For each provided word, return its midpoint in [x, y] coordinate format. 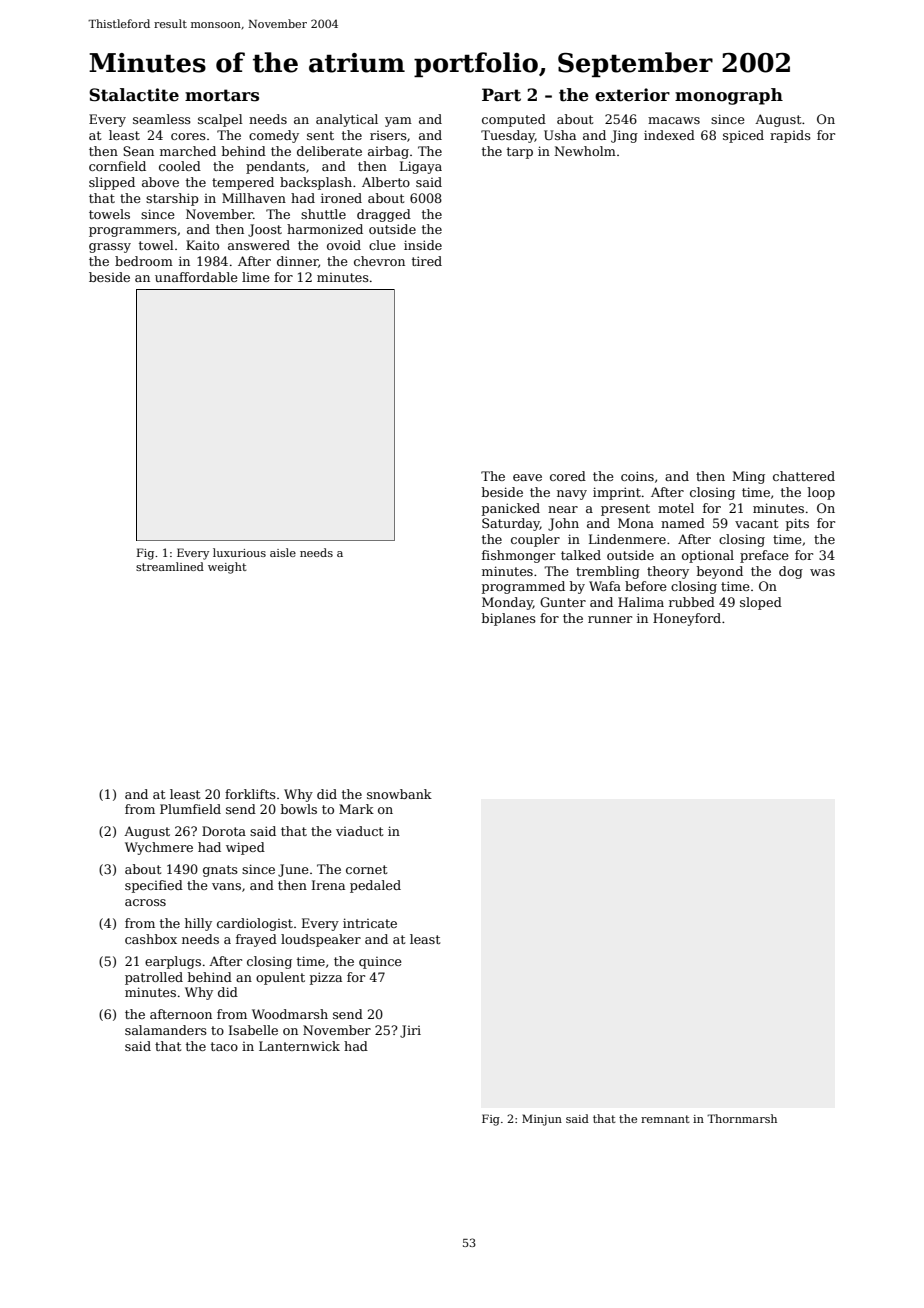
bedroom [144, 261]
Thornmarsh [742, 1118]
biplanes [509, 619]
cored [568, 476]
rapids [790, 136]
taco [224, 1046]
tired [427, 261]
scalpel [220, 120]
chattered [804, 476]
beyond [720, 572]
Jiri [410, 1031]
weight [227, 568]
